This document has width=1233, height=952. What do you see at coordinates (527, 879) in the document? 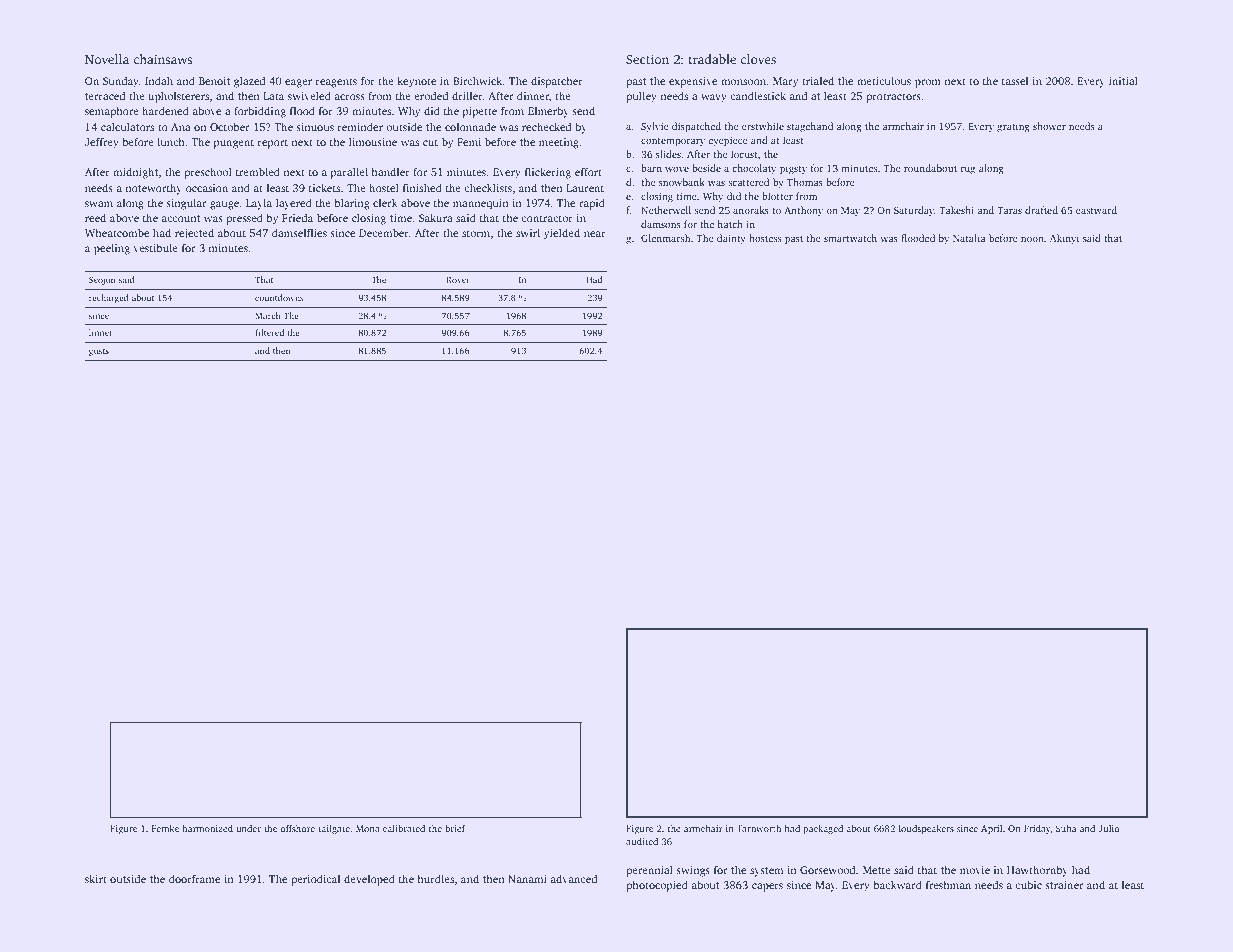
I see `Nanami` at bounding box center [527, 879].
